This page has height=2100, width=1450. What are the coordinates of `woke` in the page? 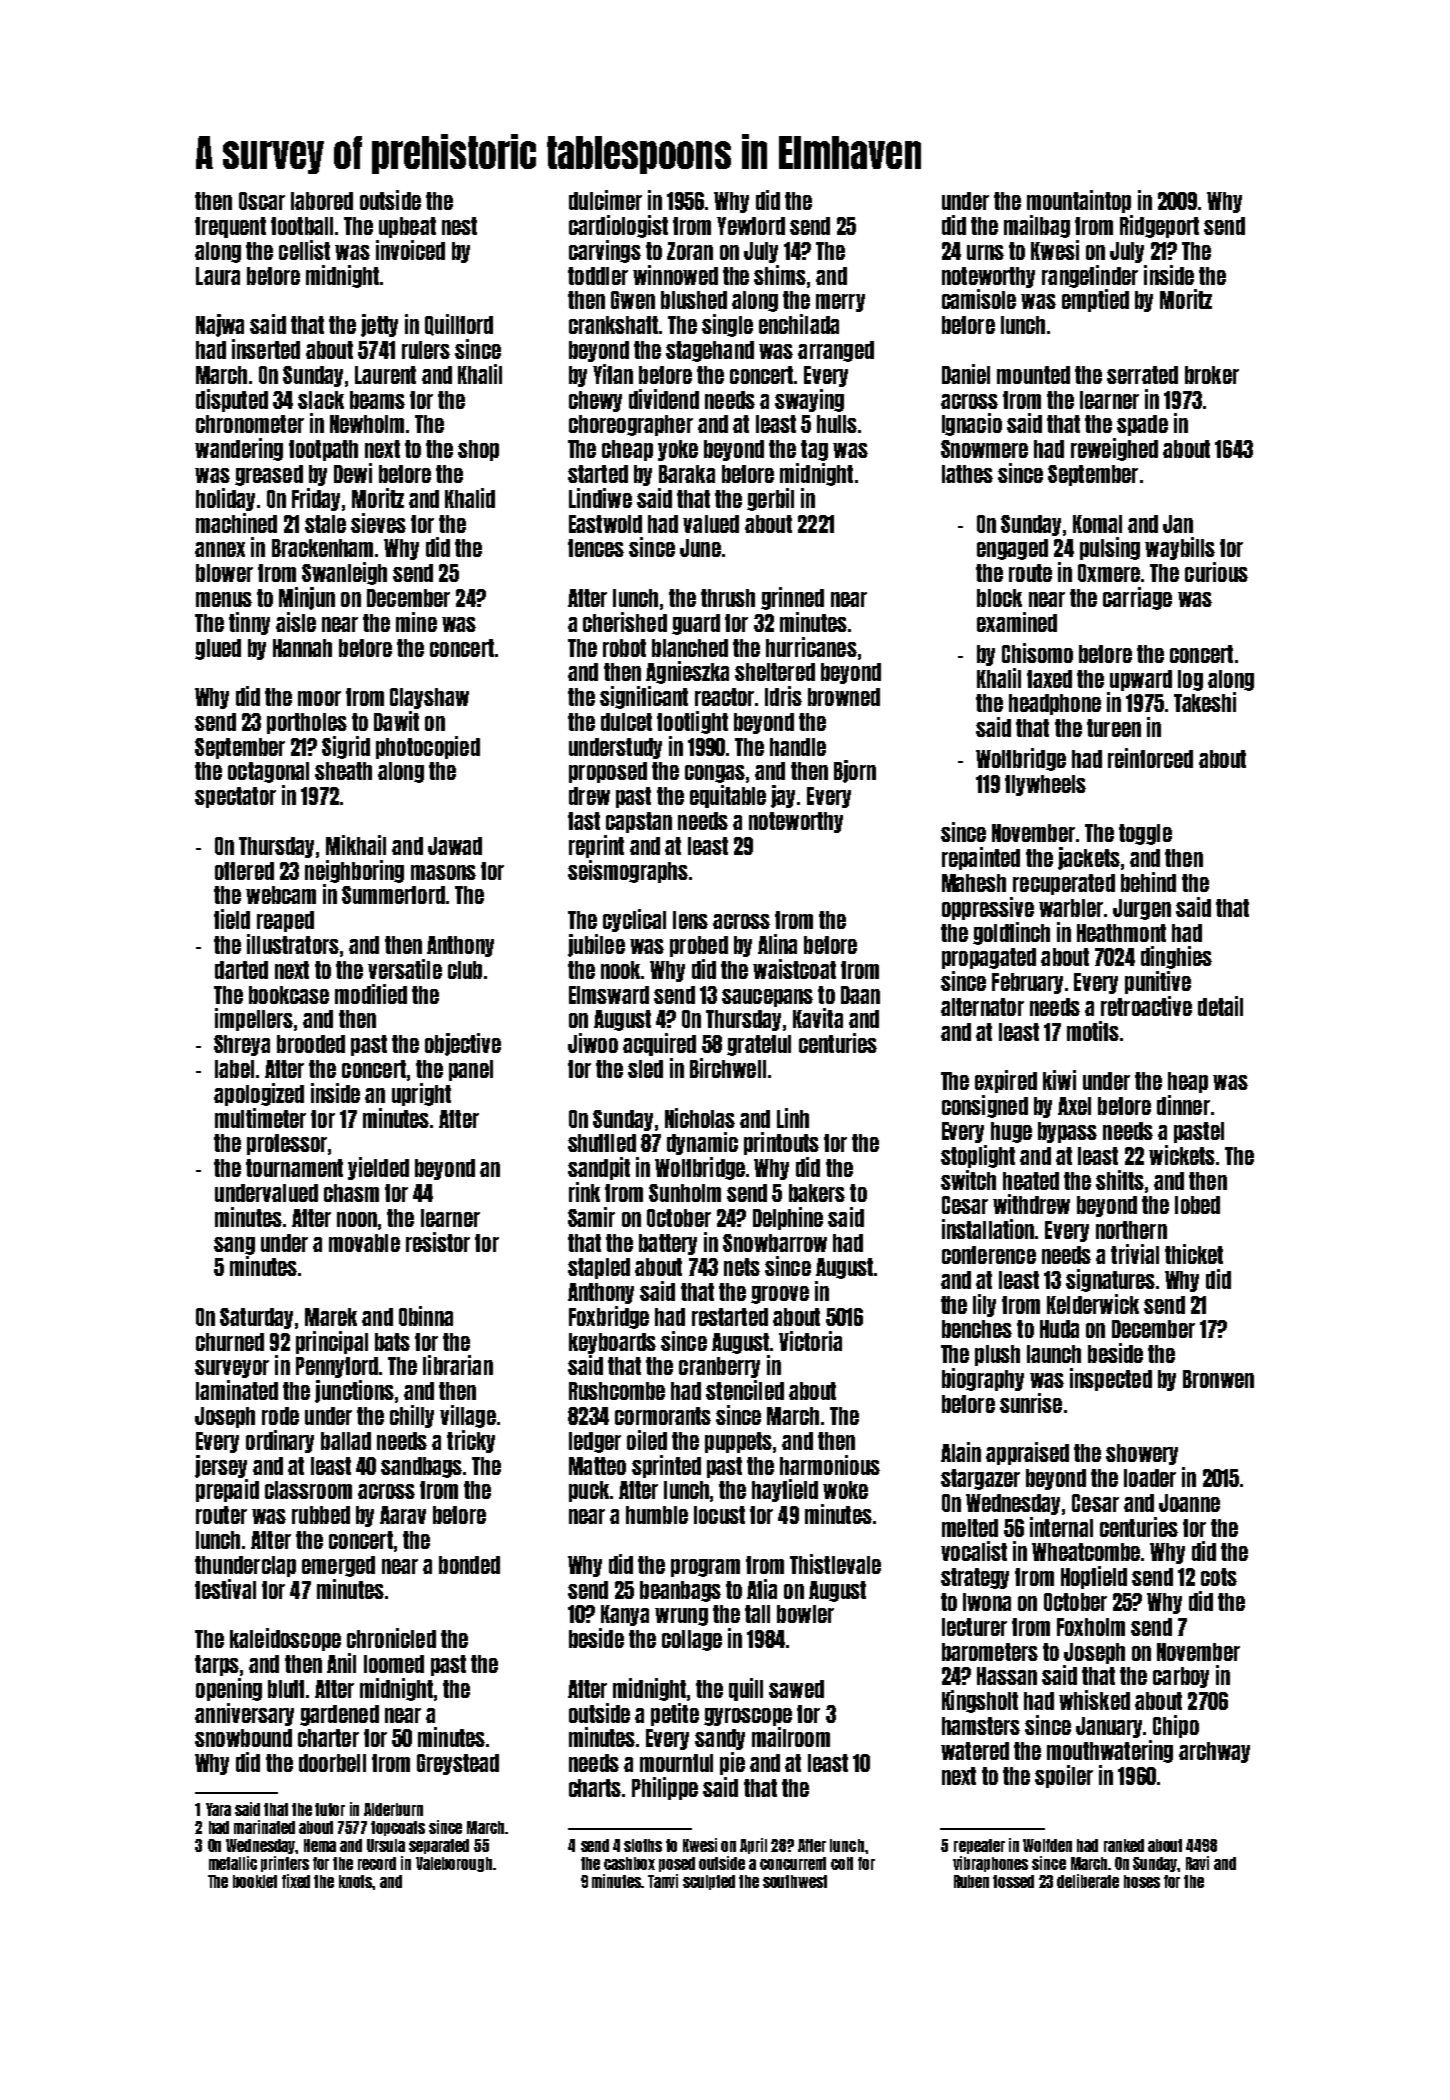 It's located at (845, 1490).
